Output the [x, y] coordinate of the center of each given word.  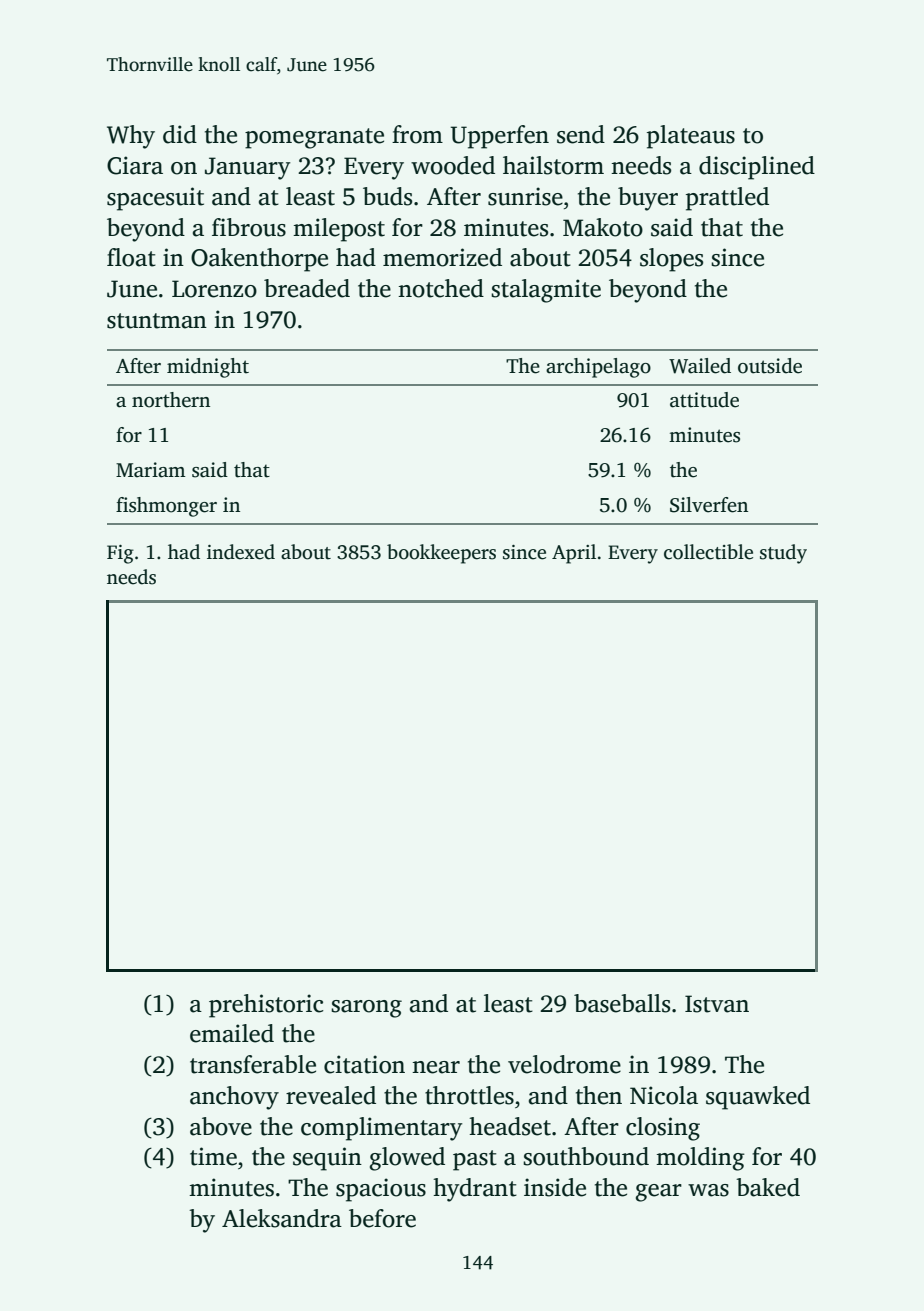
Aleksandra [282, 1218]
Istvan [717, 1004]
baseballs [622, 1003]
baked [768, 1187]
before [382, 1218]
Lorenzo [214, 289]
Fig [120, 554]
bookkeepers [441, 554]
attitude [704, 400]
